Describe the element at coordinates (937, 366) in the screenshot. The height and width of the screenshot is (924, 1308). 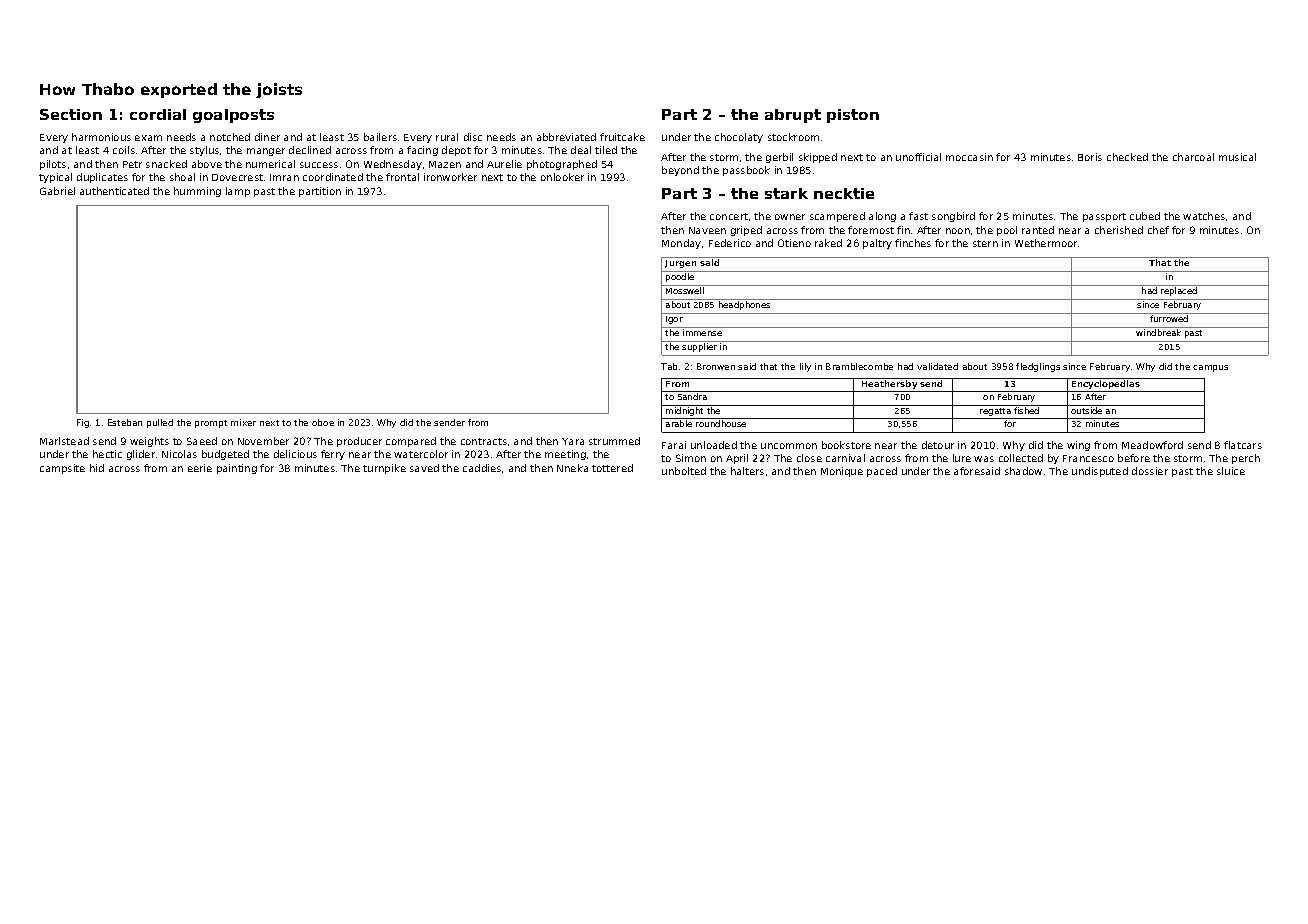
I see `validated` at that location.
